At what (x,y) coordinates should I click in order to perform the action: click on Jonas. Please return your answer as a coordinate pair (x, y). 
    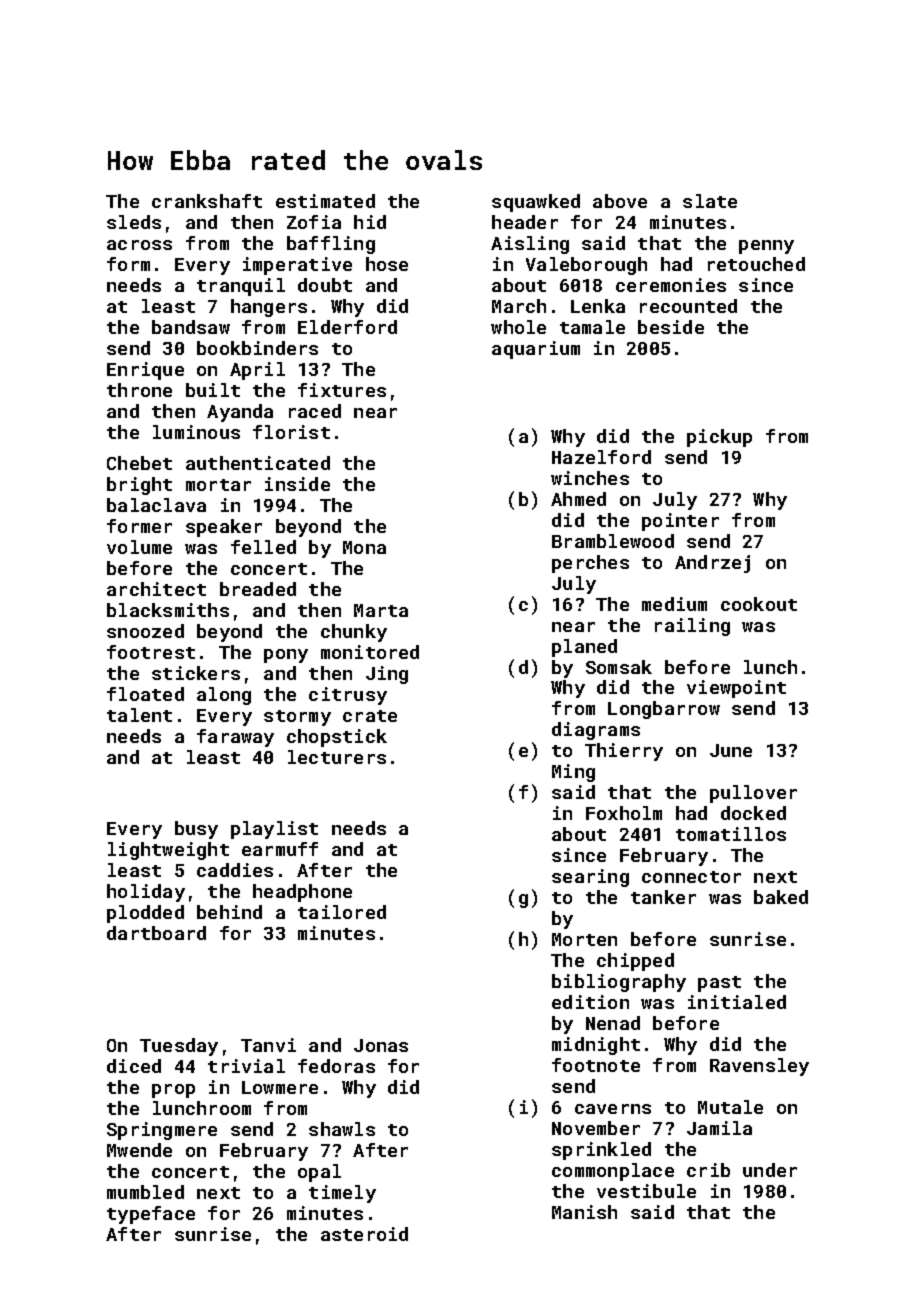
    Looking at the image, I should click on (381, 1045).
